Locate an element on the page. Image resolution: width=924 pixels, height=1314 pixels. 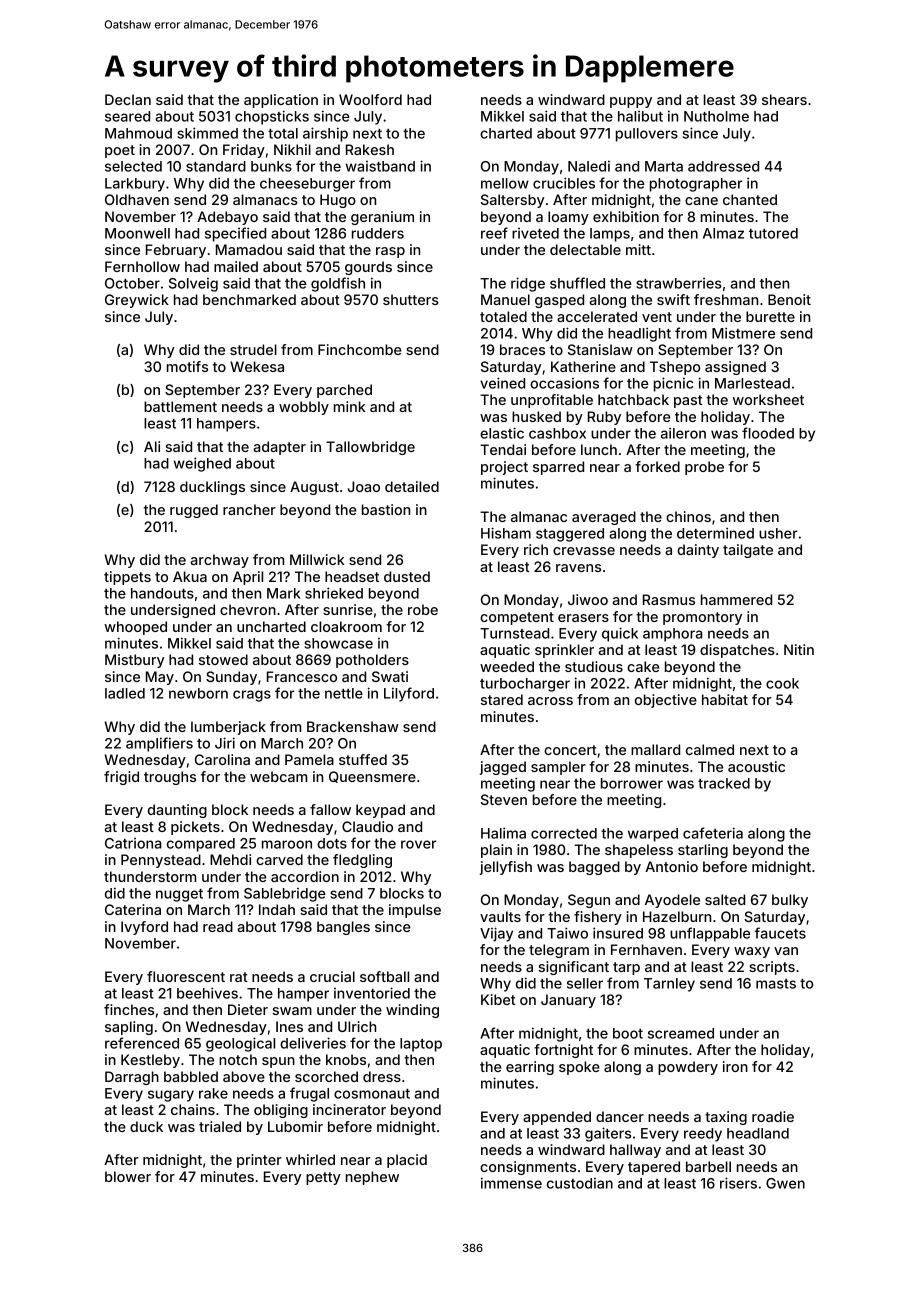
laptop is located at coordinates (421, 1045).
